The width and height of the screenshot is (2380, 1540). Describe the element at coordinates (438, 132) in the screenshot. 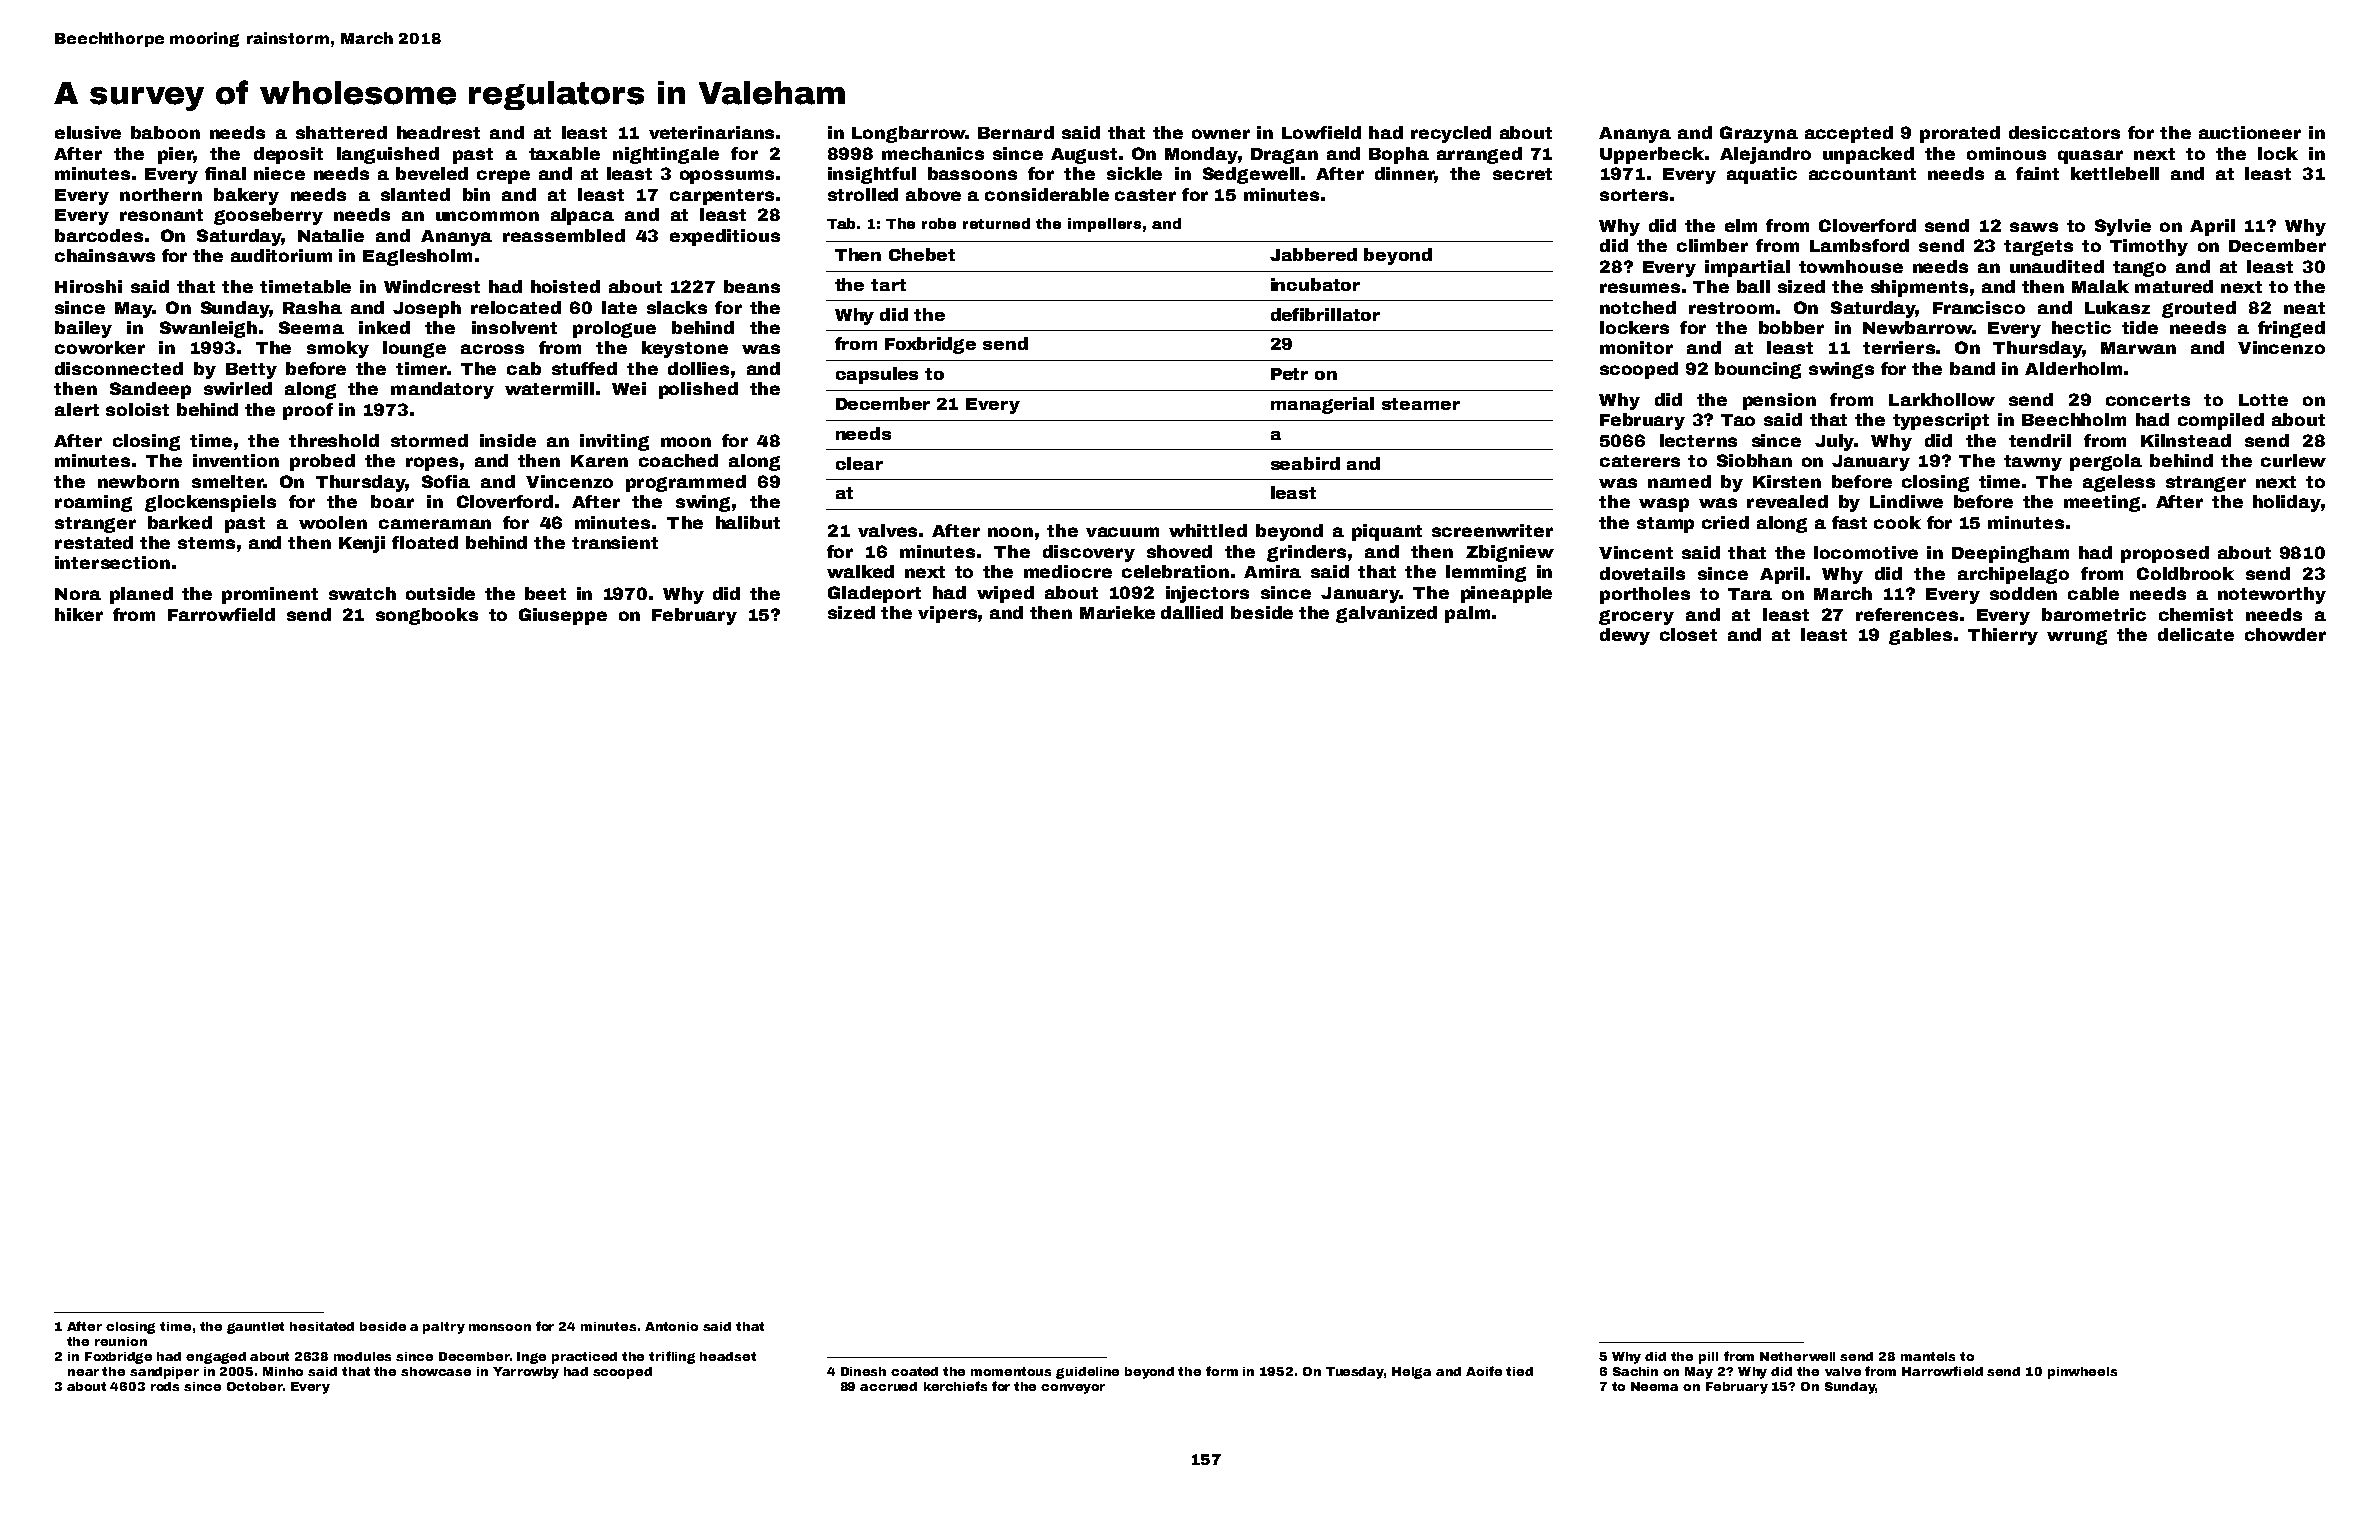

I see `headrest` at that location.
